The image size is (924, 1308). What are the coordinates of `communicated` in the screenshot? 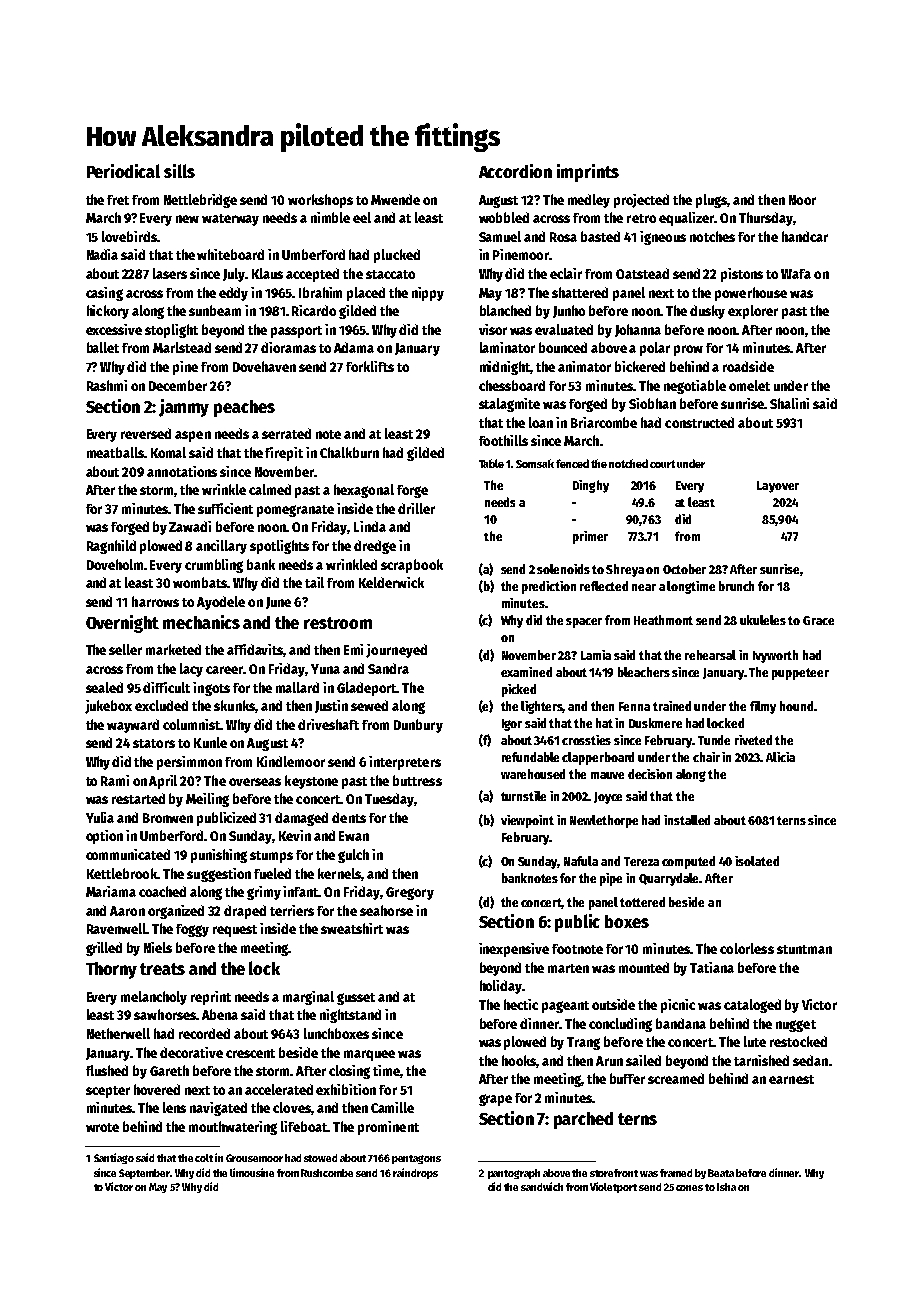 It's located at (128, 854).
